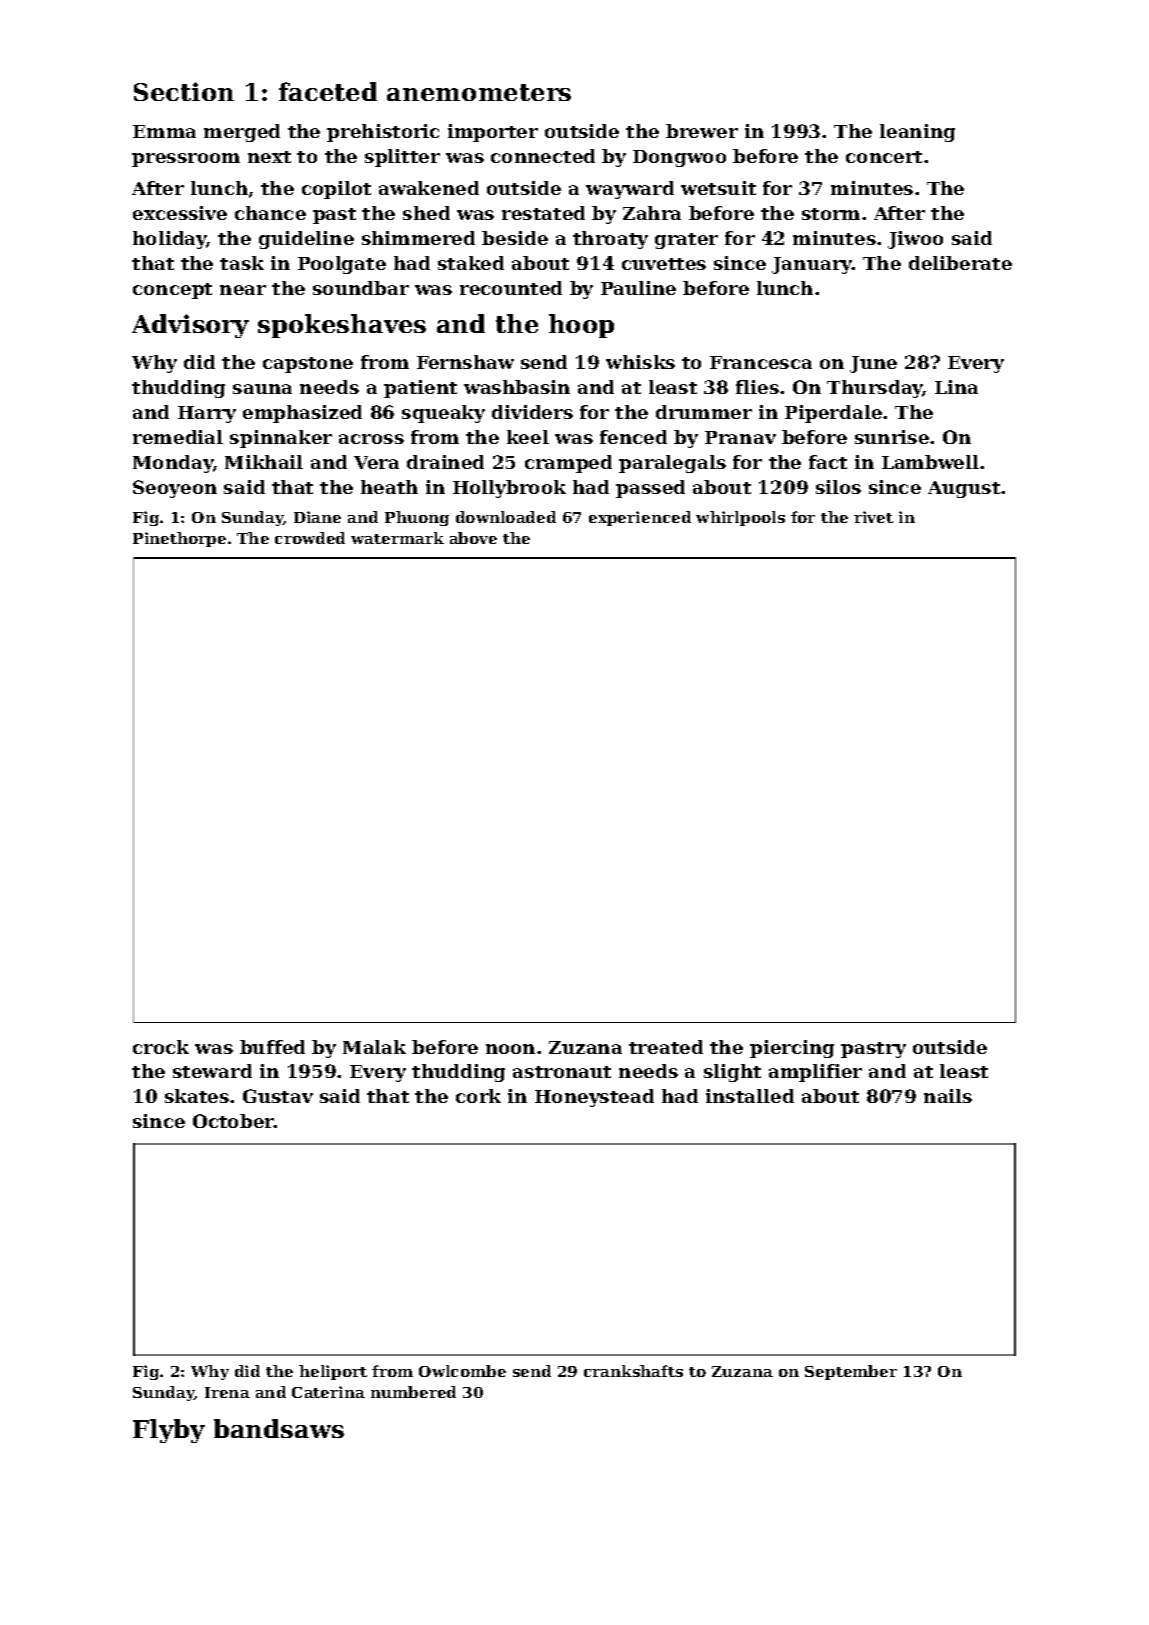  What do you see at coordinates (169, 1431) in the document?
I see `Flyby` at bounding box center [169, 1431].
